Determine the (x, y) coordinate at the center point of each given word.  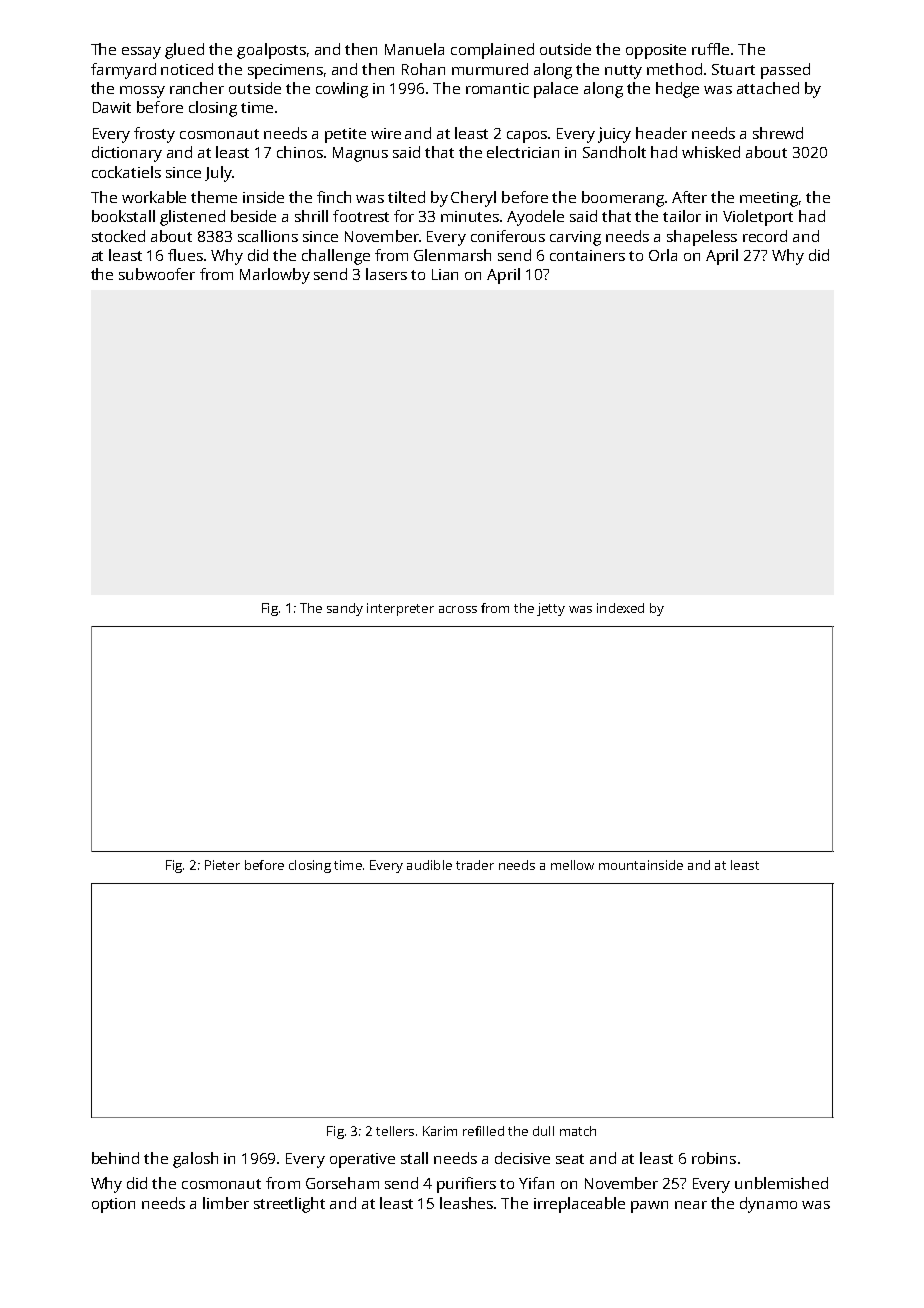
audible (429, 865)
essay (141, 53)
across (458, 609)
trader (475, 865)
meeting (769, 199)
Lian (445, 274)
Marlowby (275, 276)
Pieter (222, 865)
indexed (620, 608)
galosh (195, 1160)
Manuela (414, 49)
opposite (656, 51)
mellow (572, 865)
